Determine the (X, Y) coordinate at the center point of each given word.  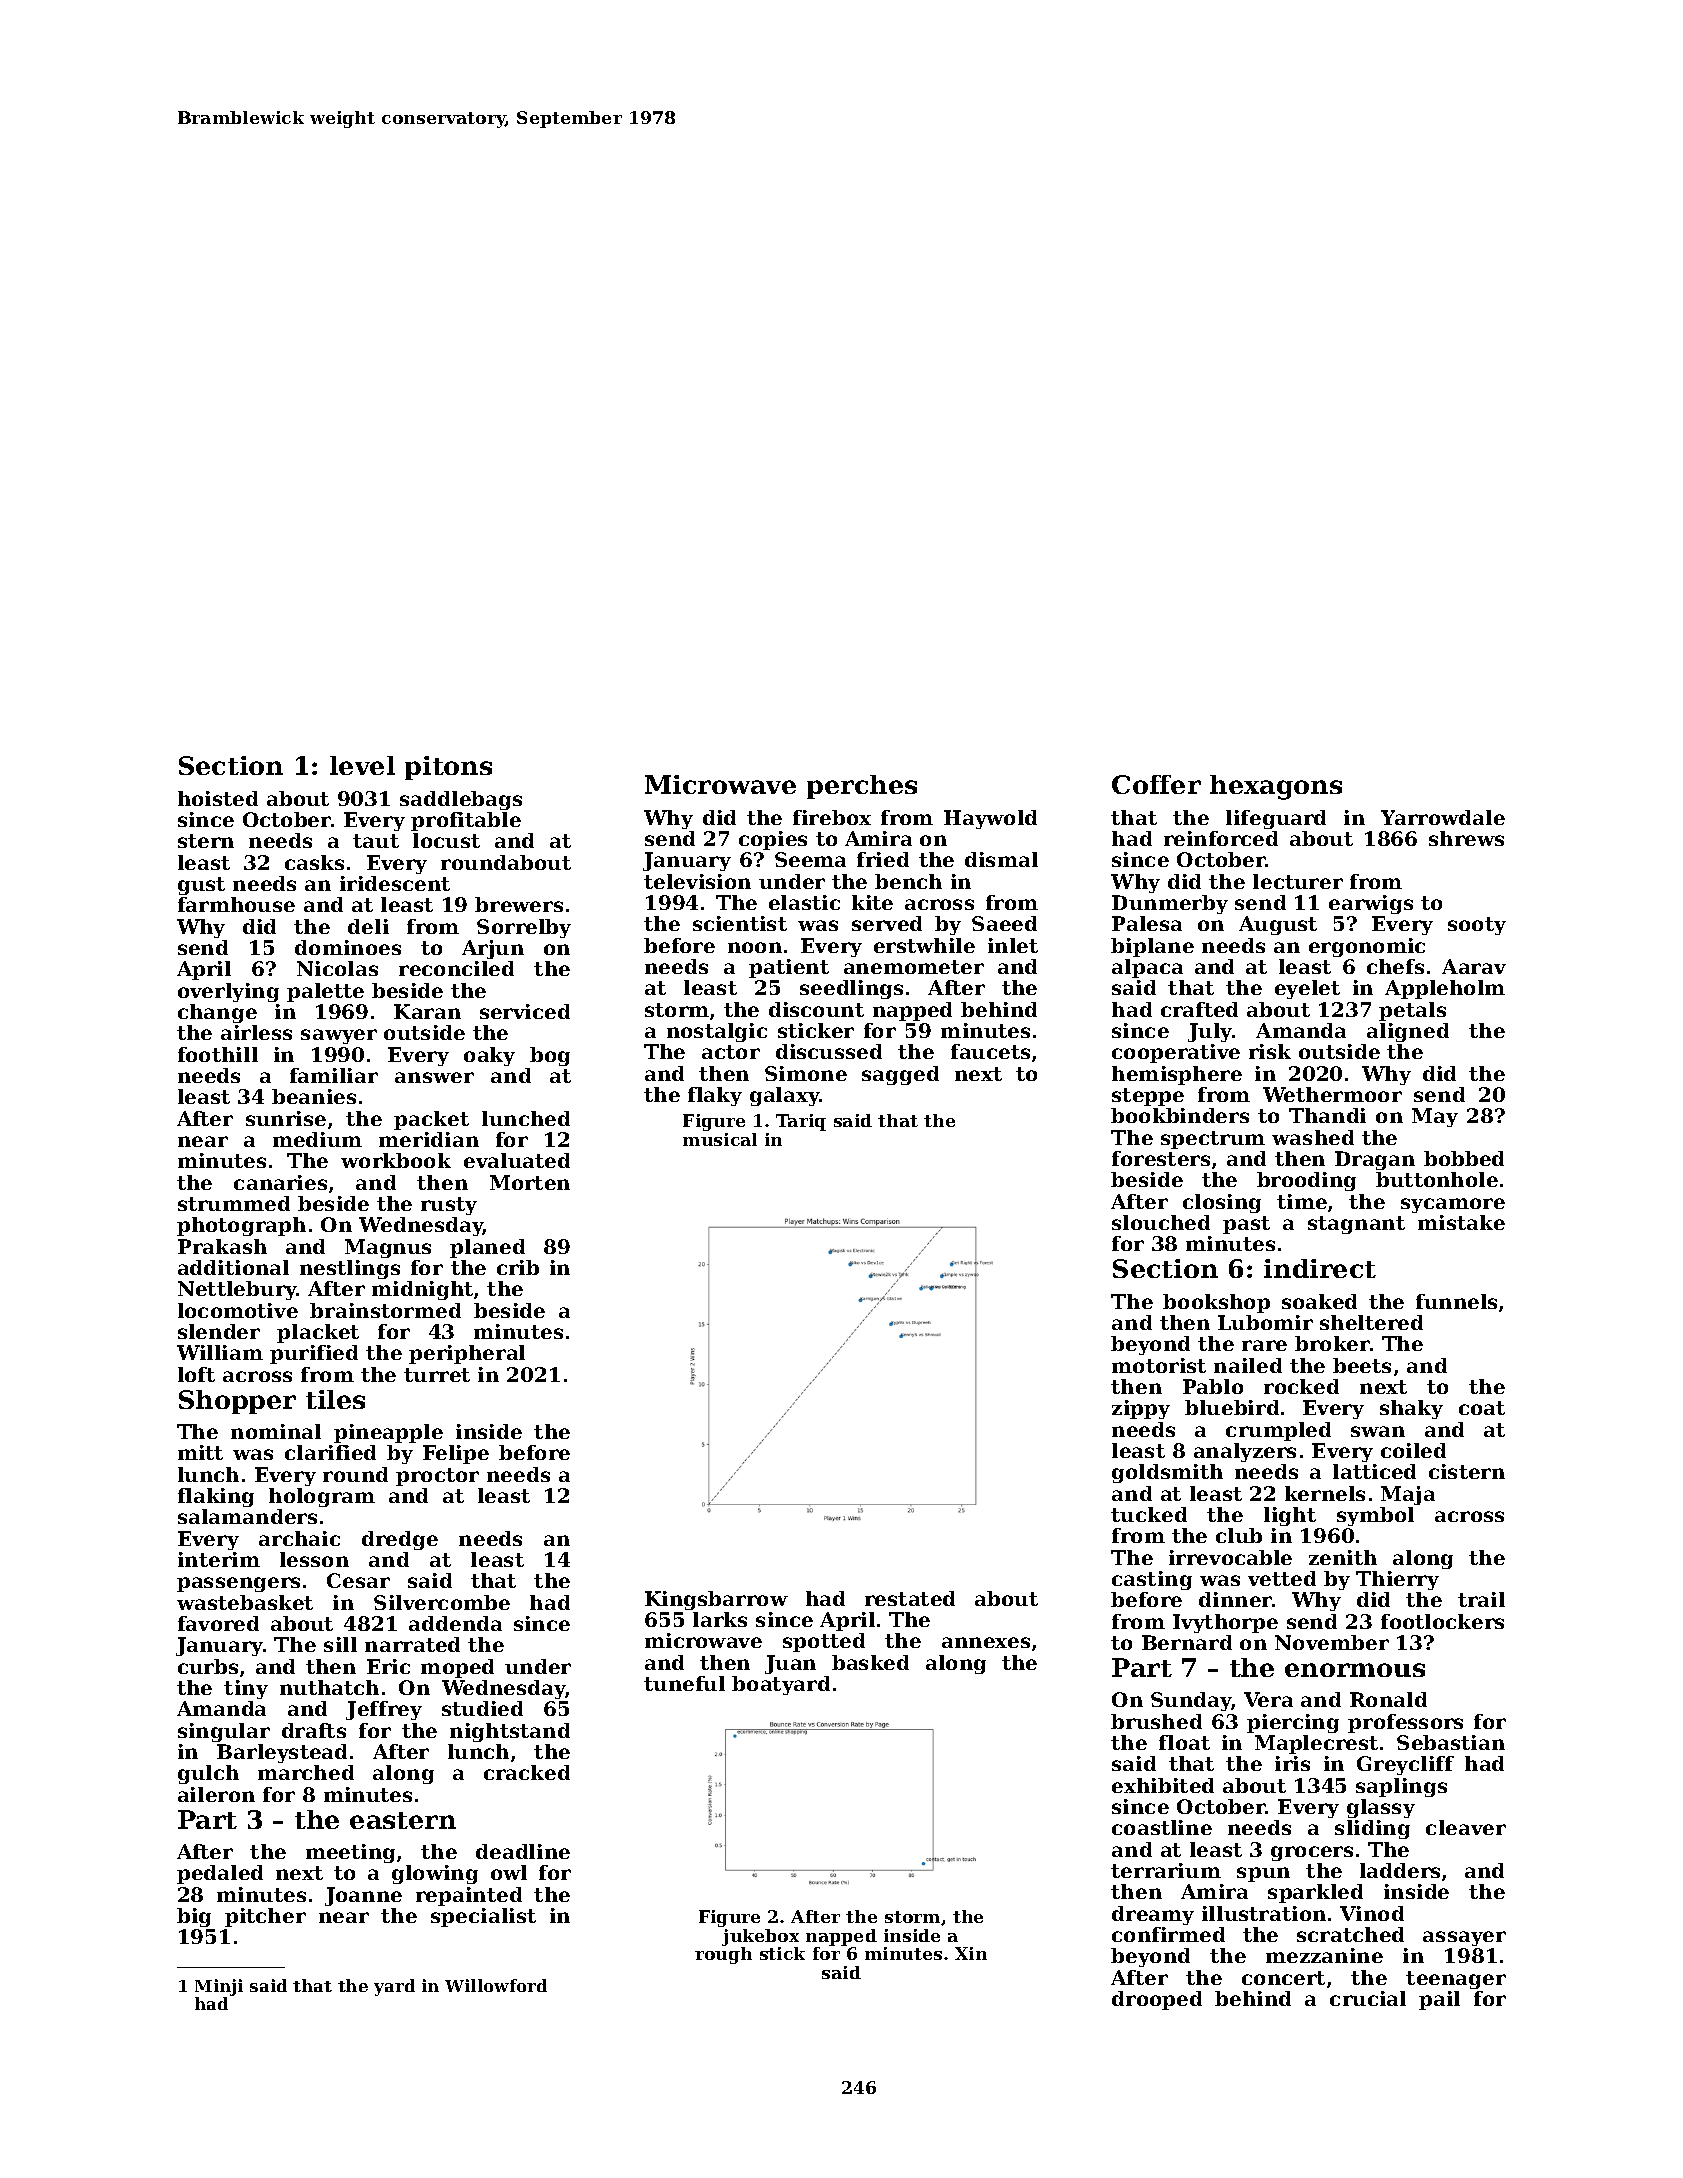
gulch (208, 1774)
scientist (740, 923)
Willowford (496, 1985)
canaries (280, 1182)
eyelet (1307, 989)
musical (720, 1139)
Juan (790, 1664)
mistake (1461, 1222)
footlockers (1442, 1621)
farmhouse (236, 904)
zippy (1141, 1409)
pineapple (388, 1433)
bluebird (1232, 1407)
